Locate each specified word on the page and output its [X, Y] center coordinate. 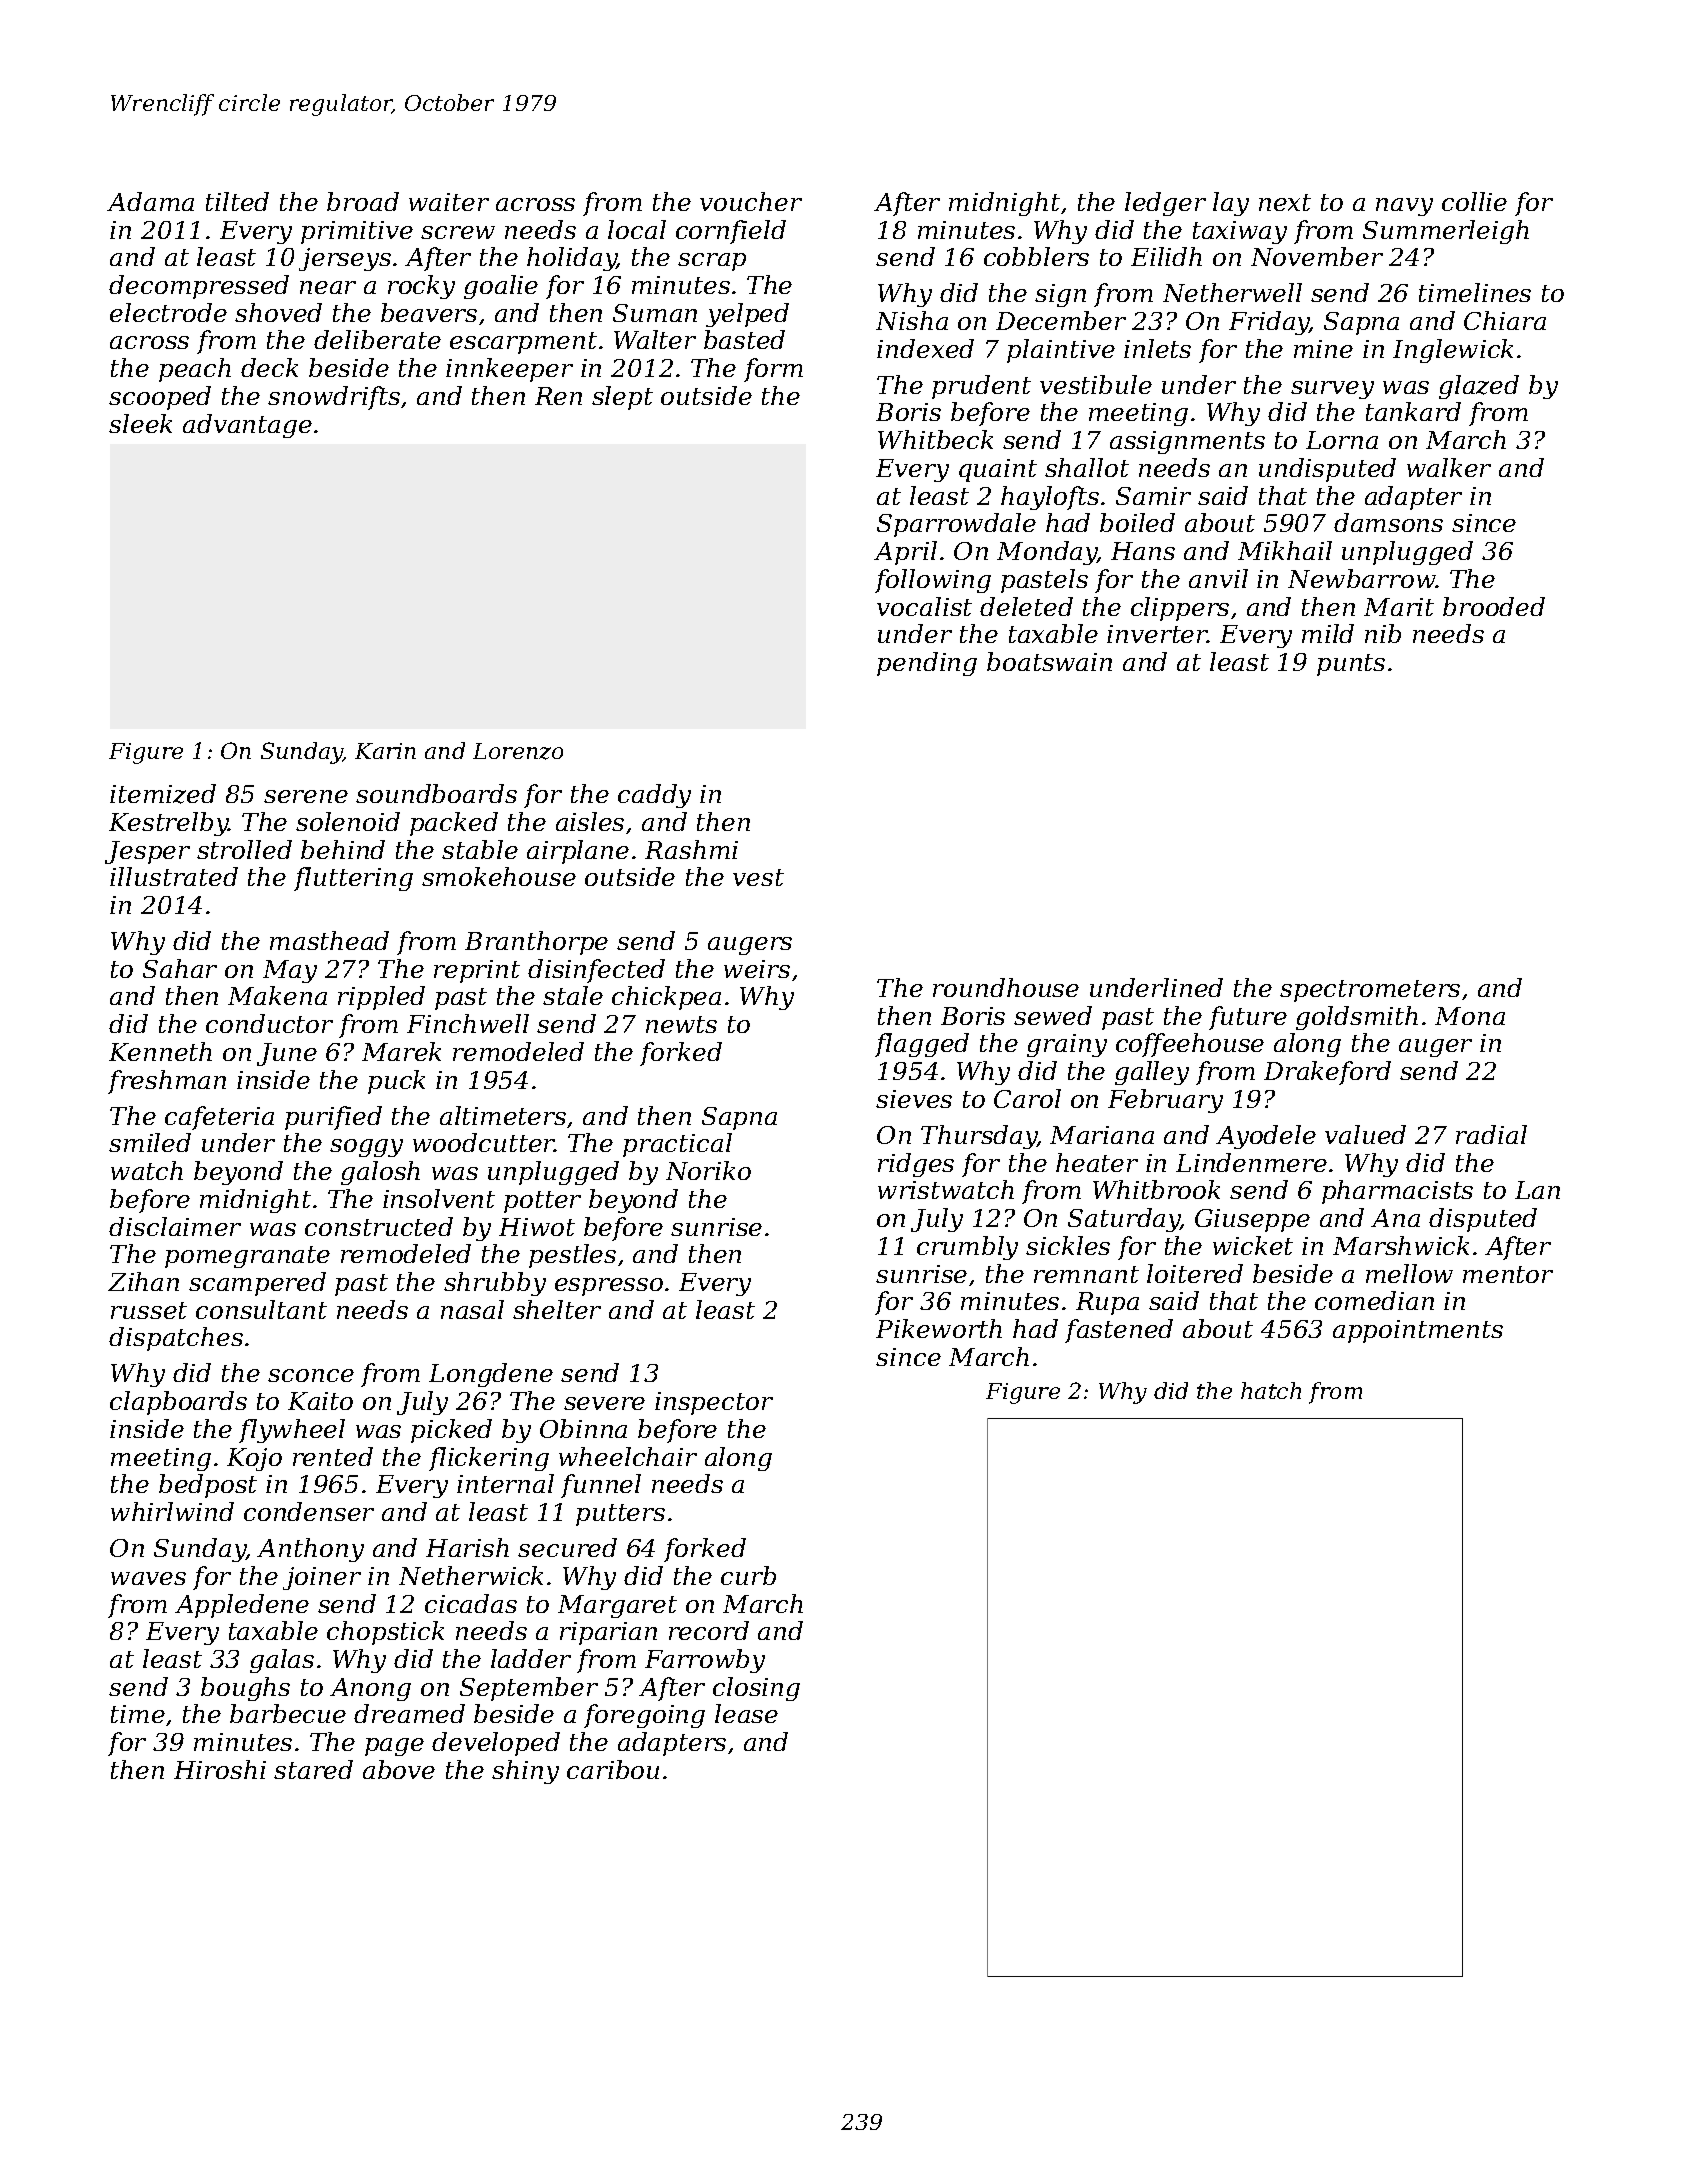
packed [454, 824]
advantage [247, 426]
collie [1474, 201]
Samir [1153, 496]
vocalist [924, 606]
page [394, 1747]
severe [604, 1403]
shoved [278, 312]
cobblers [1036, 256]
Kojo [254, 1459]
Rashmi [691, 849]
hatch [1271, 1390]
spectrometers [1370, 991]
